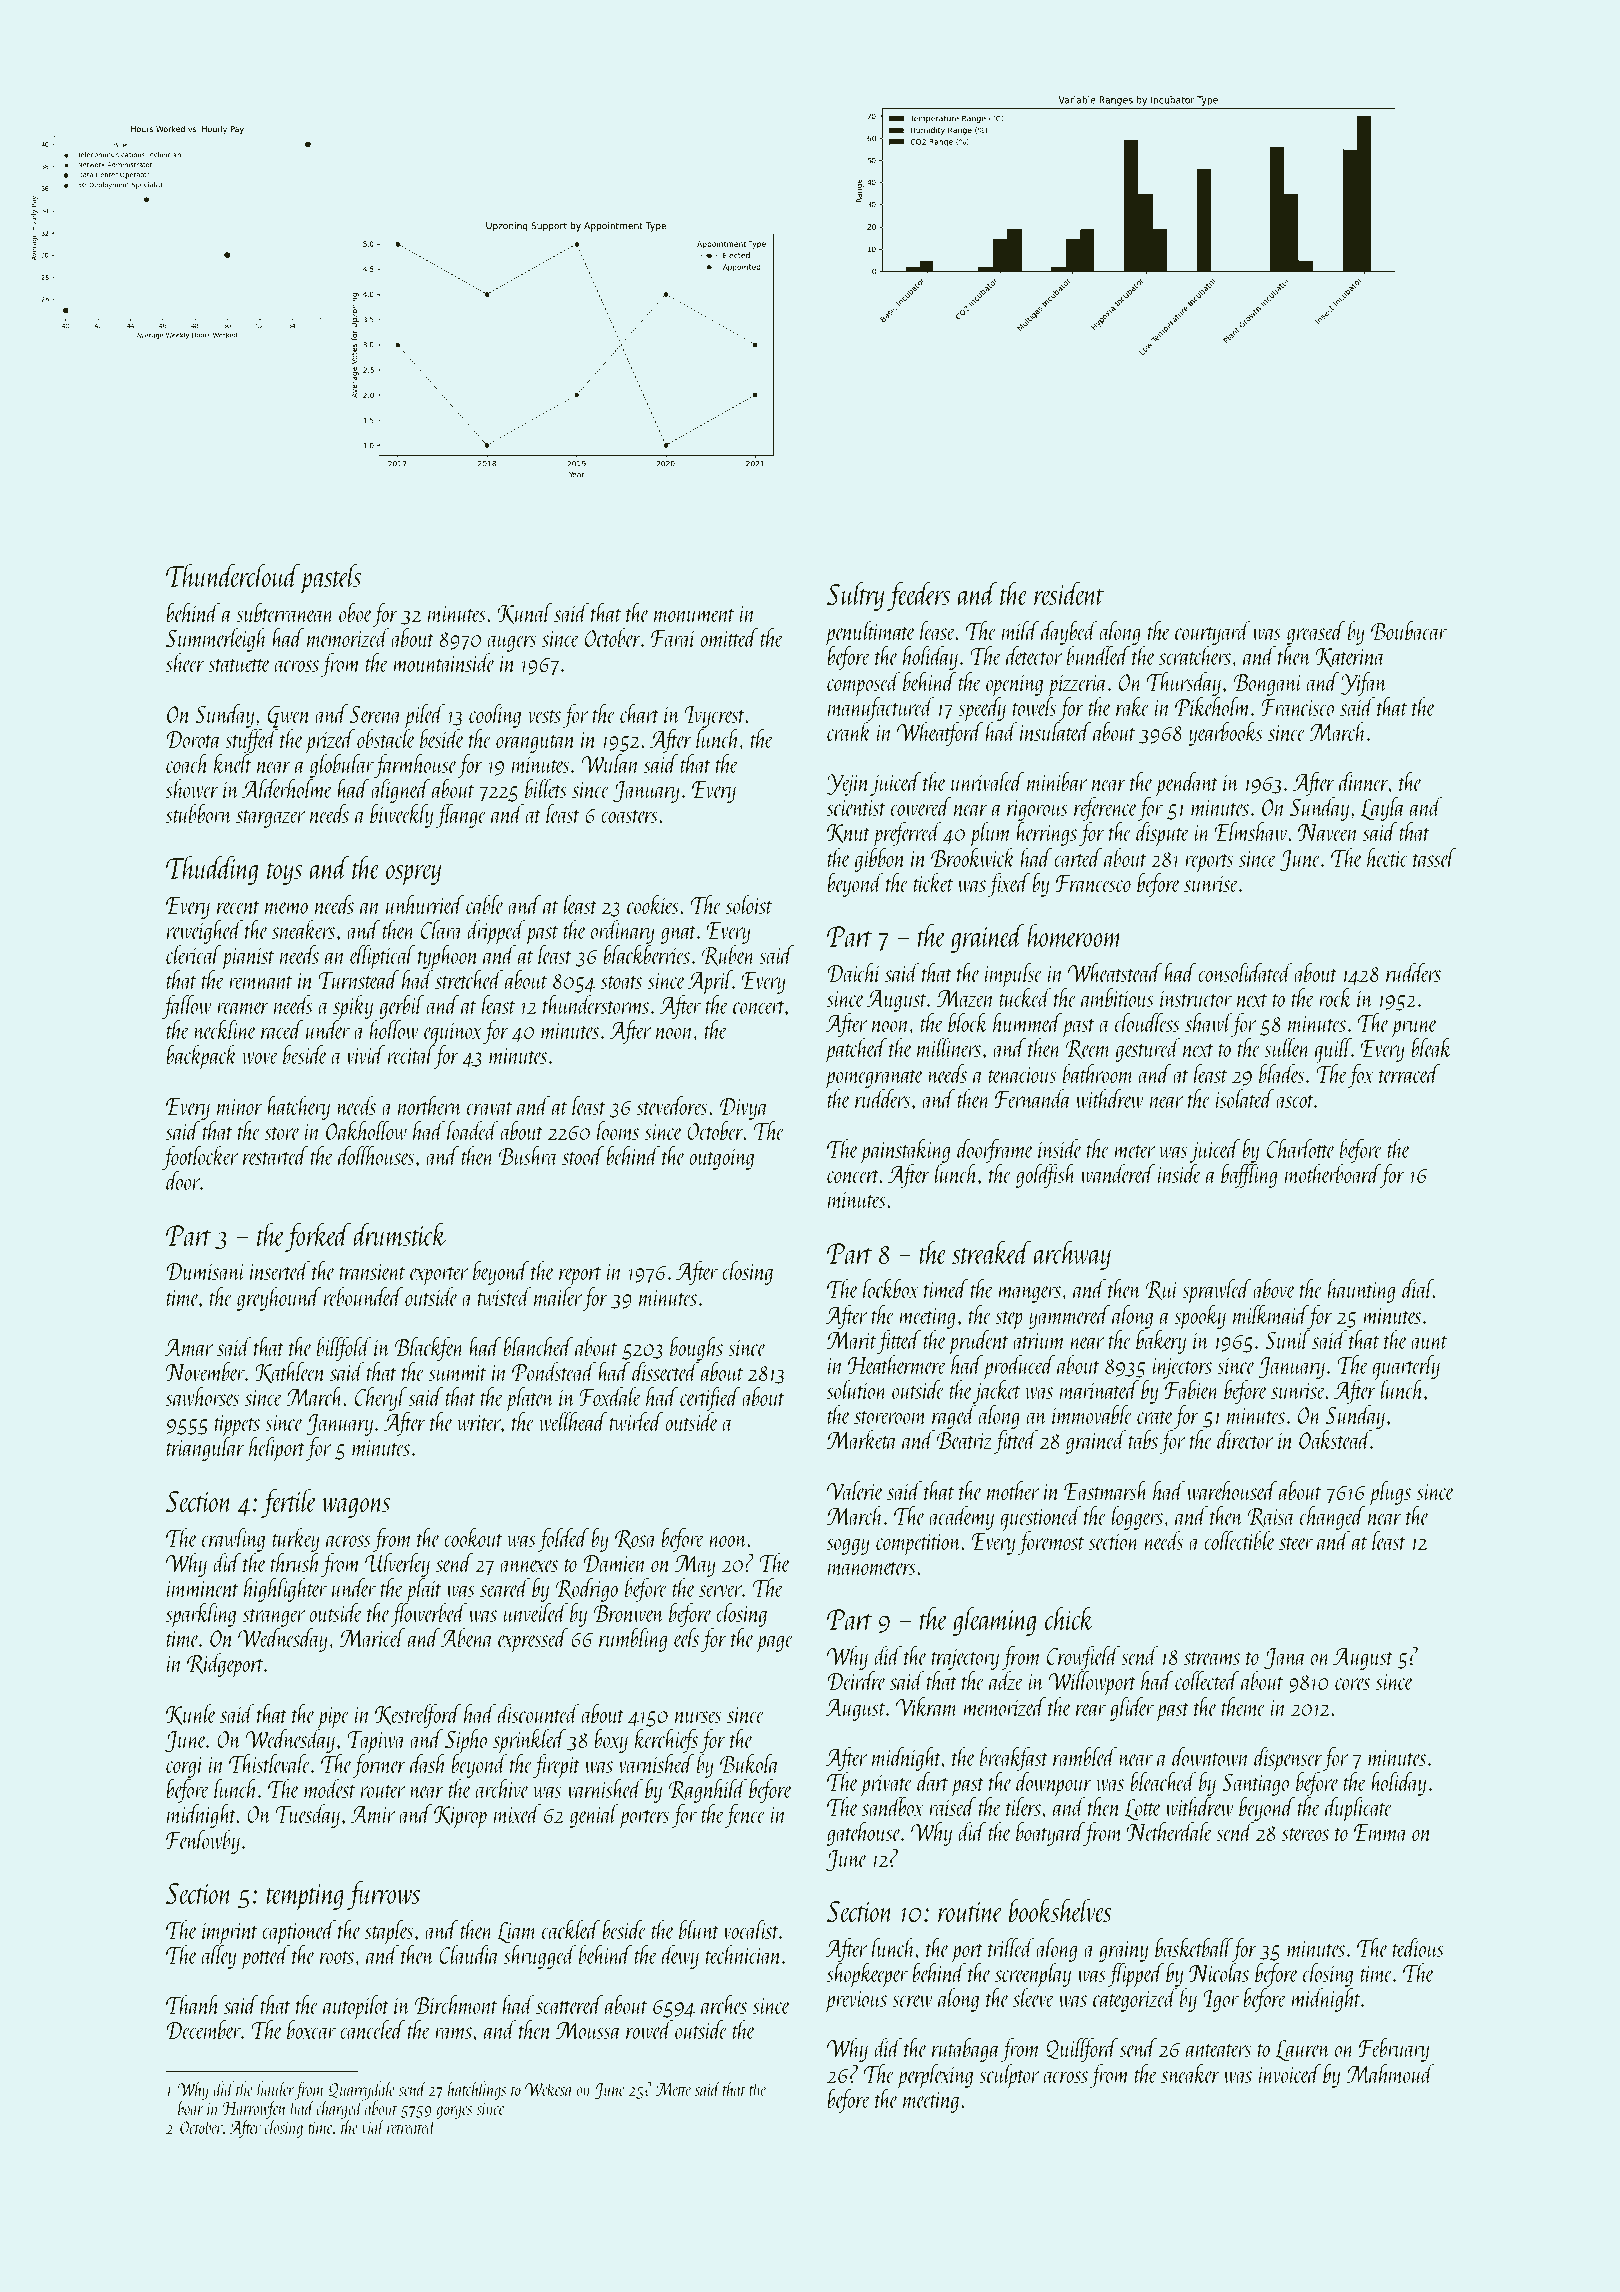 This screenshot has height=2292, width=1620. What do you see at coordinates (897, 1364) in the screenshot?
I see `Heathermere` at bounding box center [897, 1364].
